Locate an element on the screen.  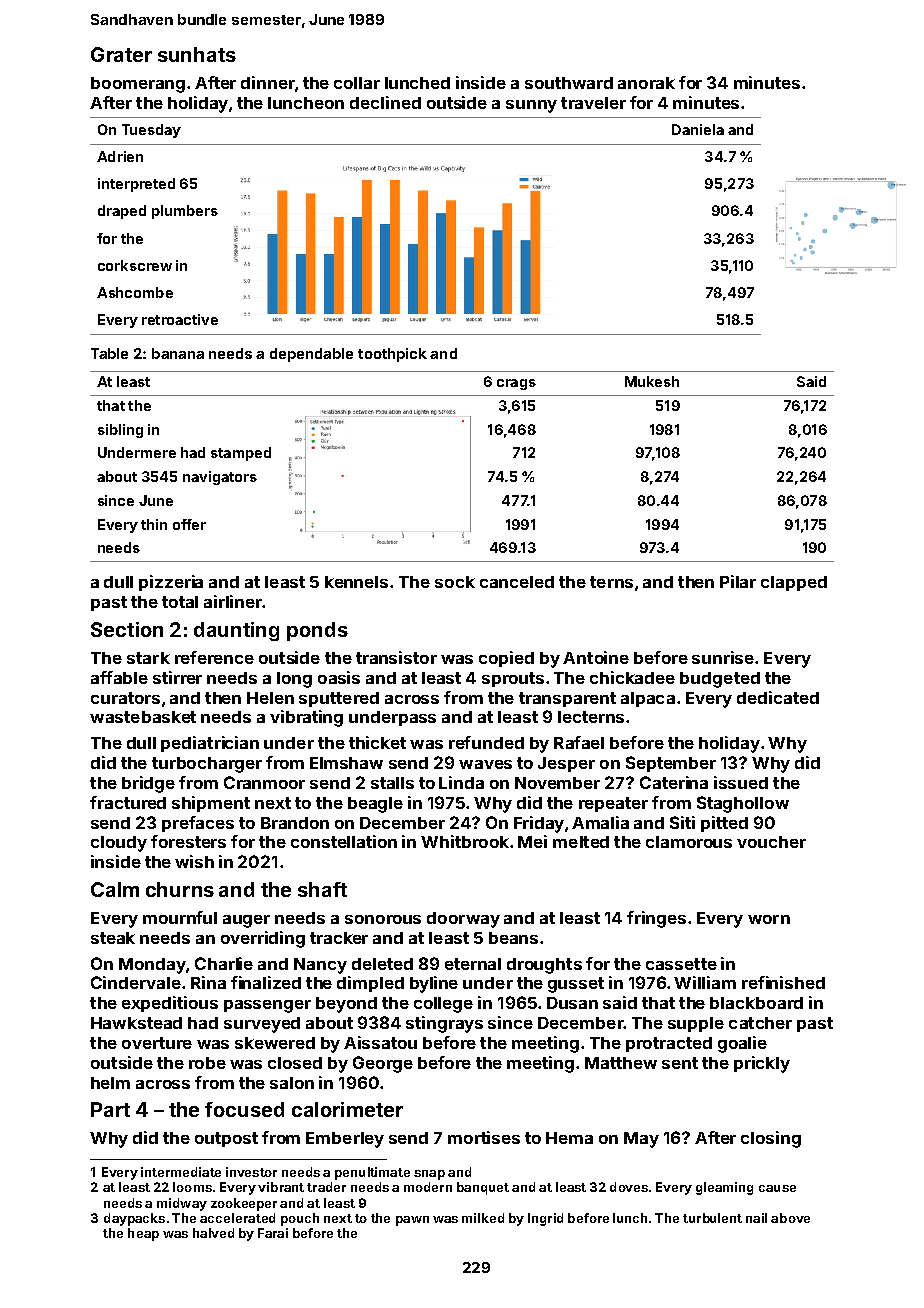
Pilar is located at coordinates (738, 581).
